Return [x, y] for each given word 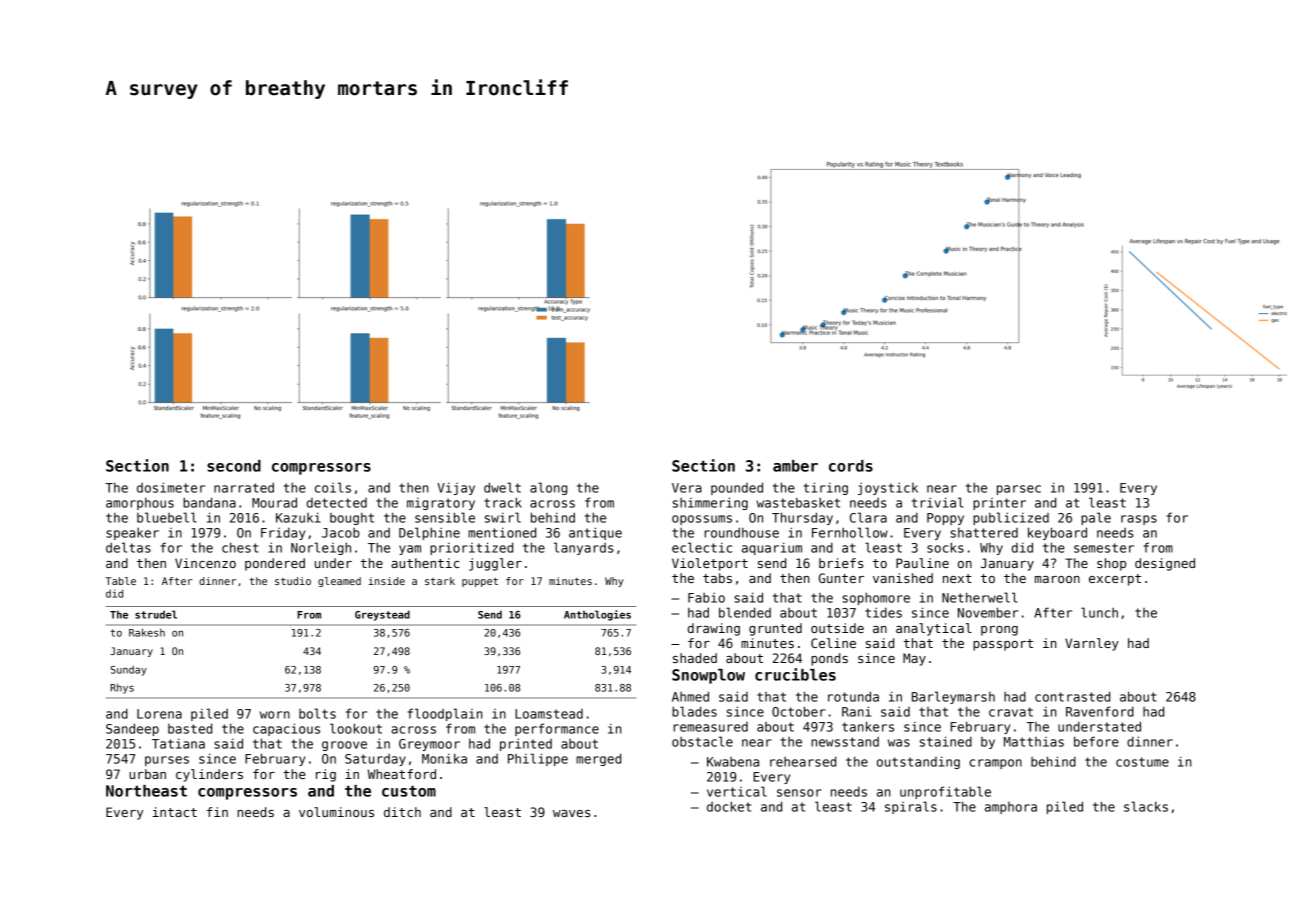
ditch [402, 812]
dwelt [502, 487]
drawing [714, 629]
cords [851, 466]
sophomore [876, 598]
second [234, 466]
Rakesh [147, 632]
